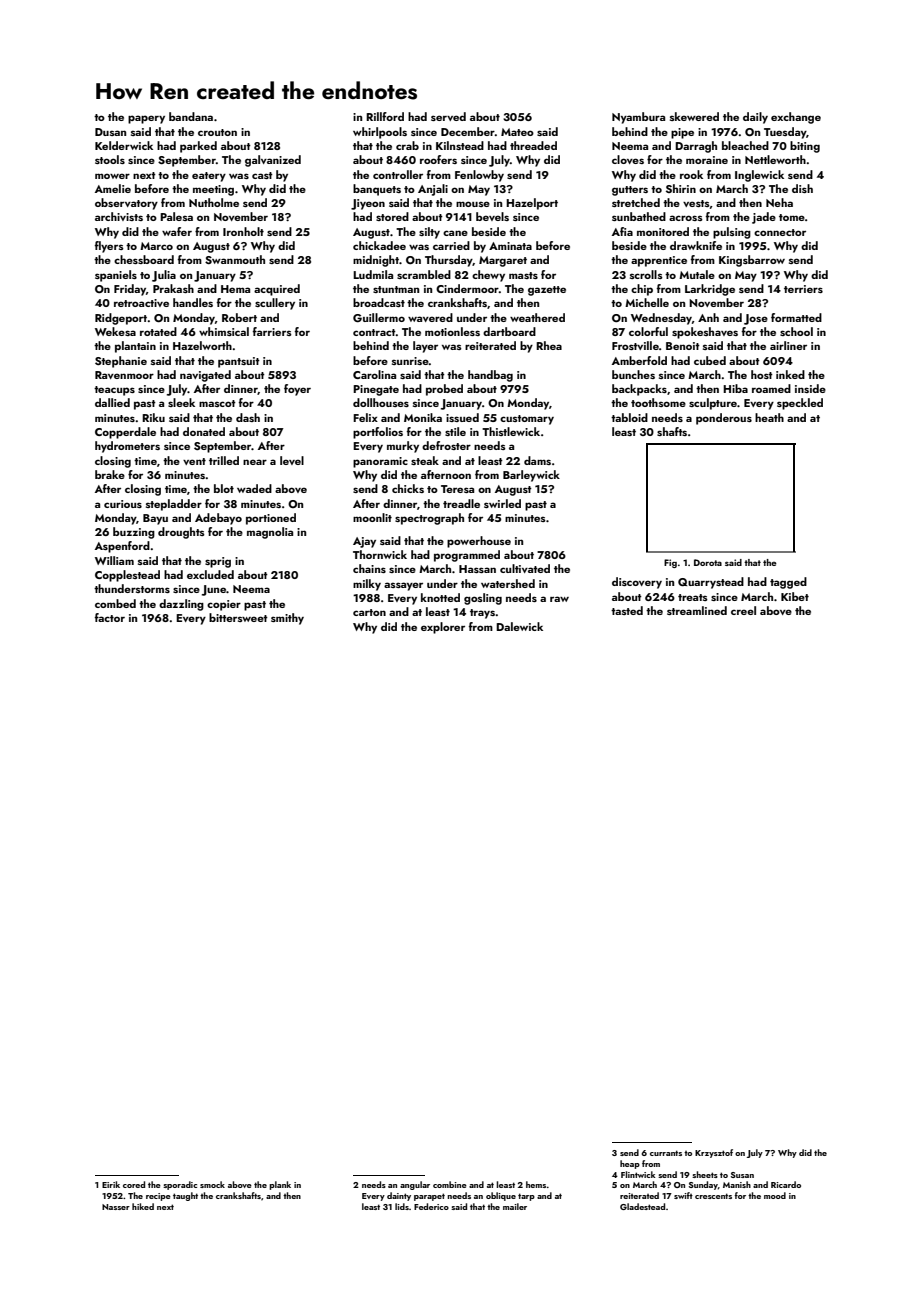 The image size is (924, 1308). I want to click on exchange, so click(796, 118).
